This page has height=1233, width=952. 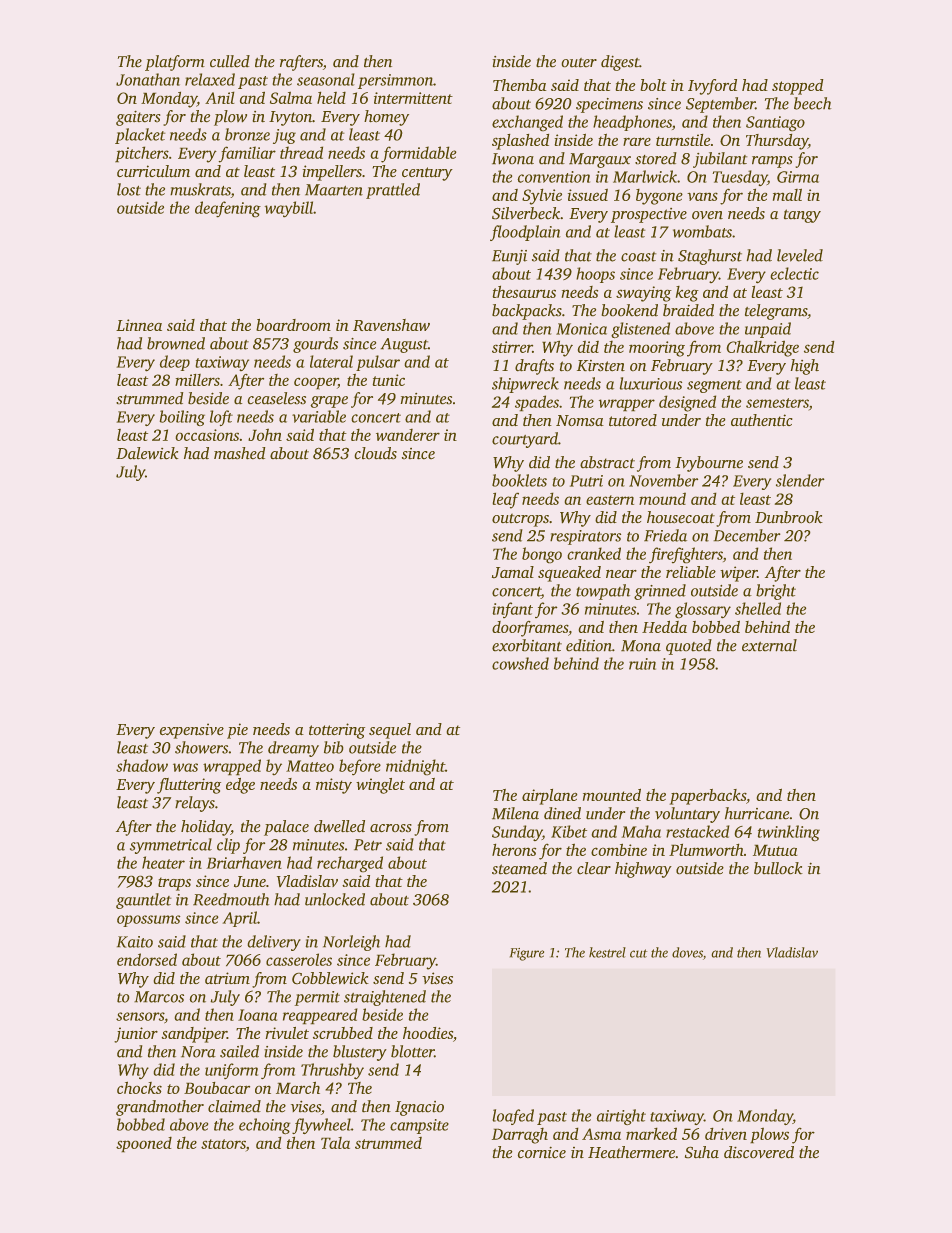 What do you see at coordinates (289, 209) in the page?
I see `waybill` at bounding box center [289, 209].
